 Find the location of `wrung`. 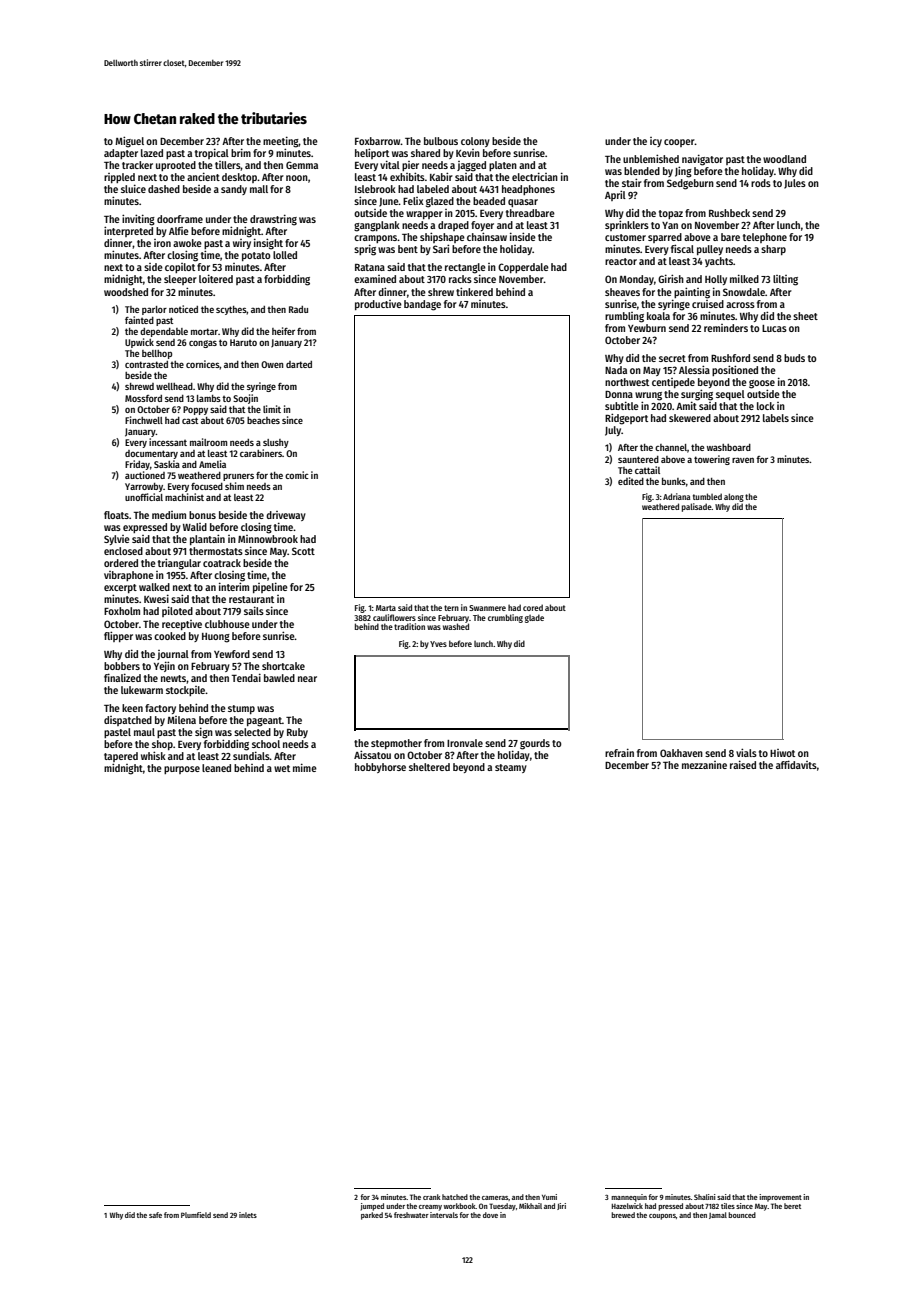

wrung is located at coordinates (648, 396).
